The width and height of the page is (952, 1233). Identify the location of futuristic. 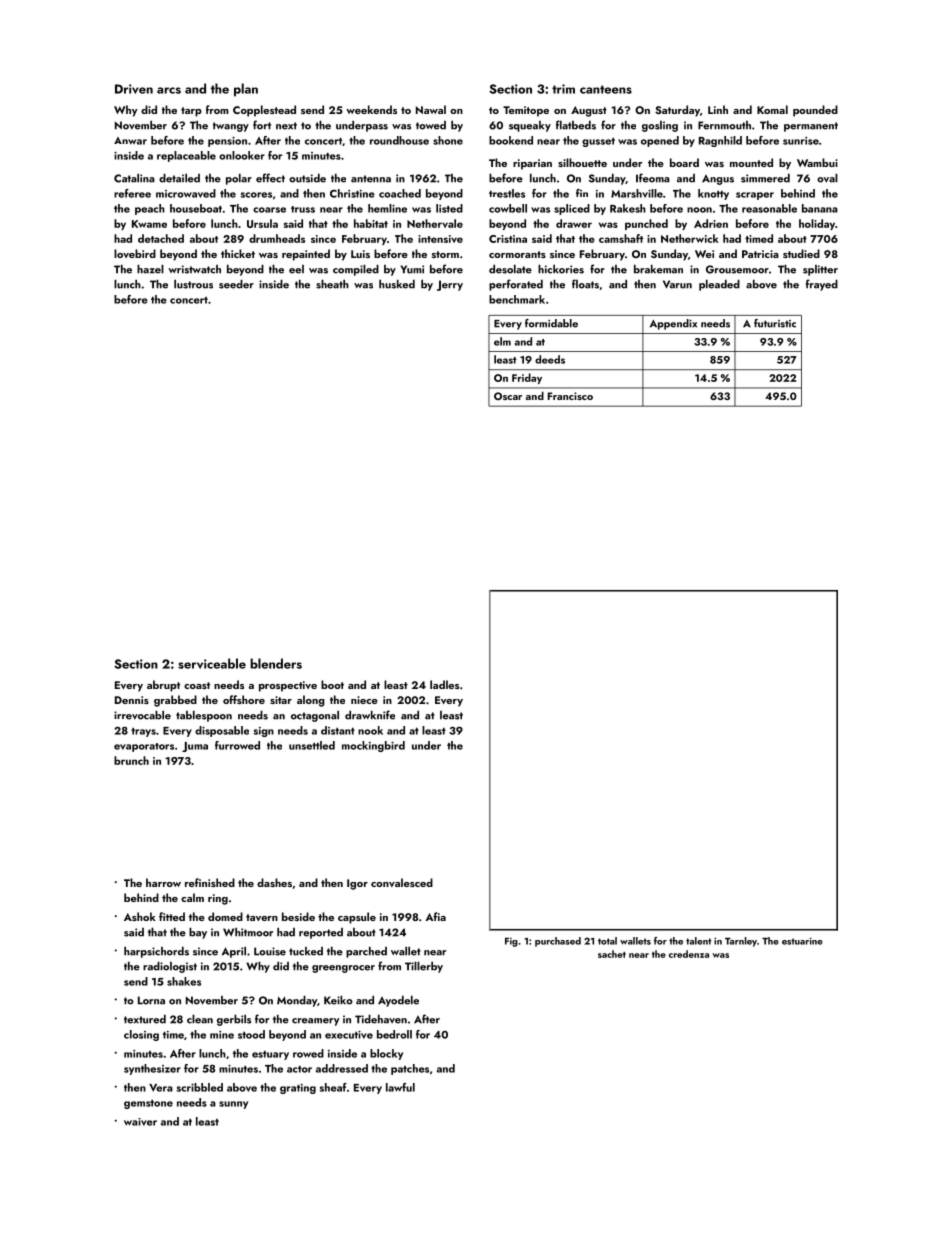
(775, 323).
